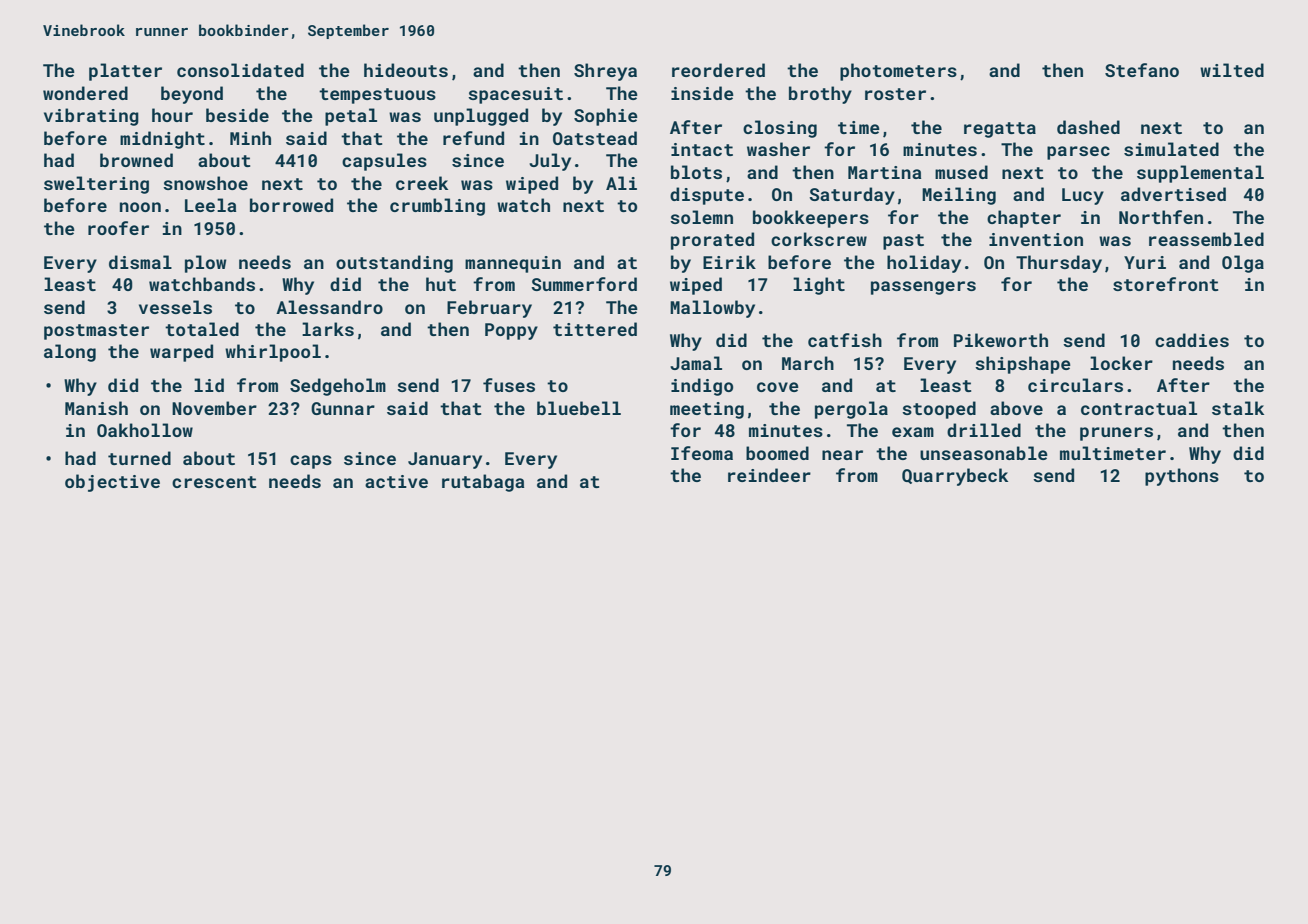  What do you see at coordinates (984, 453) in the document?
I see `unseasonable` at bounding box center [984, 453].
